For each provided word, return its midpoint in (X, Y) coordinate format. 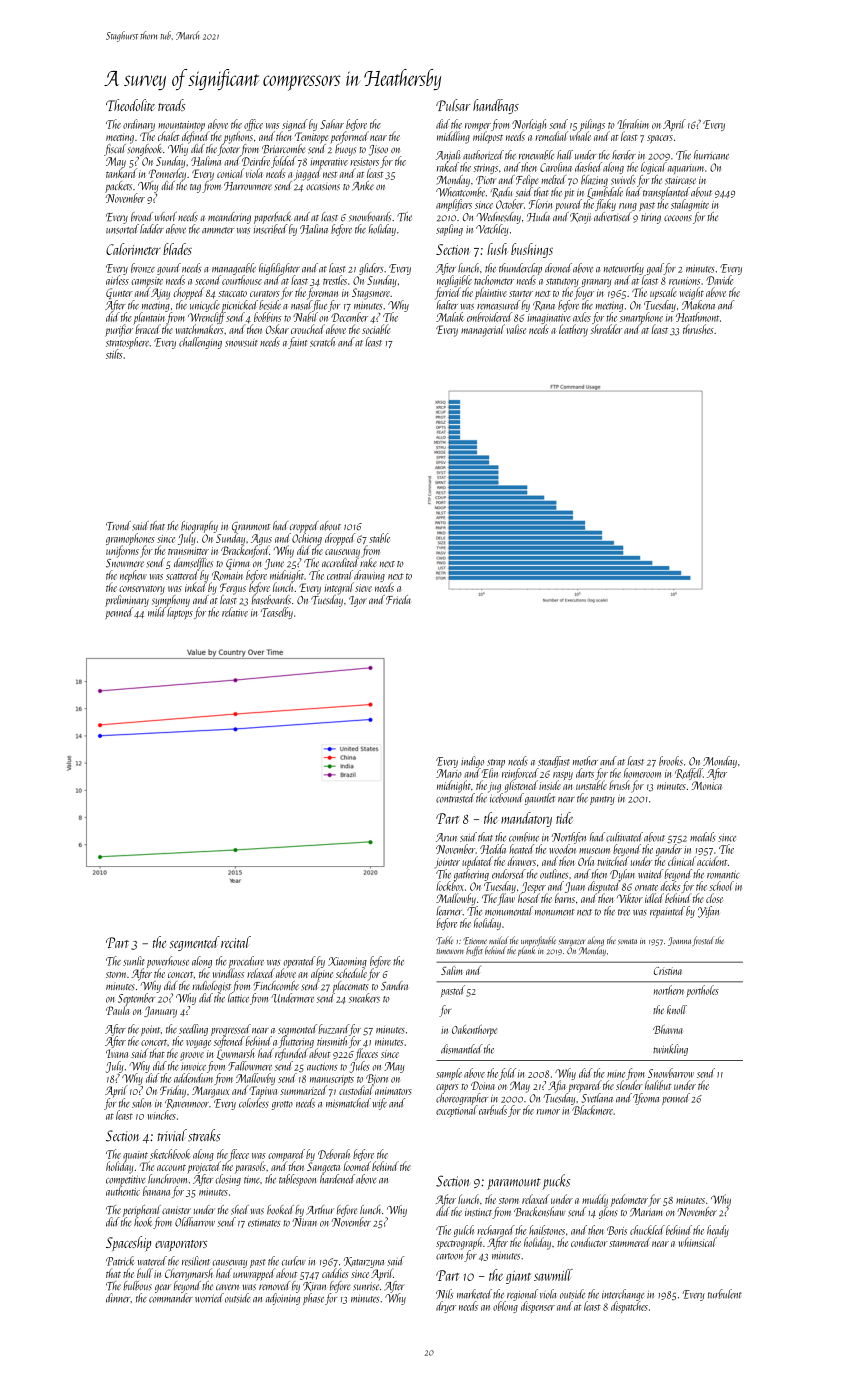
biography (199, 527)
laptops (180, 613)
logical (654, 168)
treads (172, 105)
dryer (446, 1307)
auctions (322, 1067)
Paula (117, 1010)
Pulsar (453, 105)
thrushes (698, 329)
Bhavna (668, 1029)
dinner (118, 1298)
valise (516, 329)
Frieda (398, 600)
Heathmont (697, 317)
